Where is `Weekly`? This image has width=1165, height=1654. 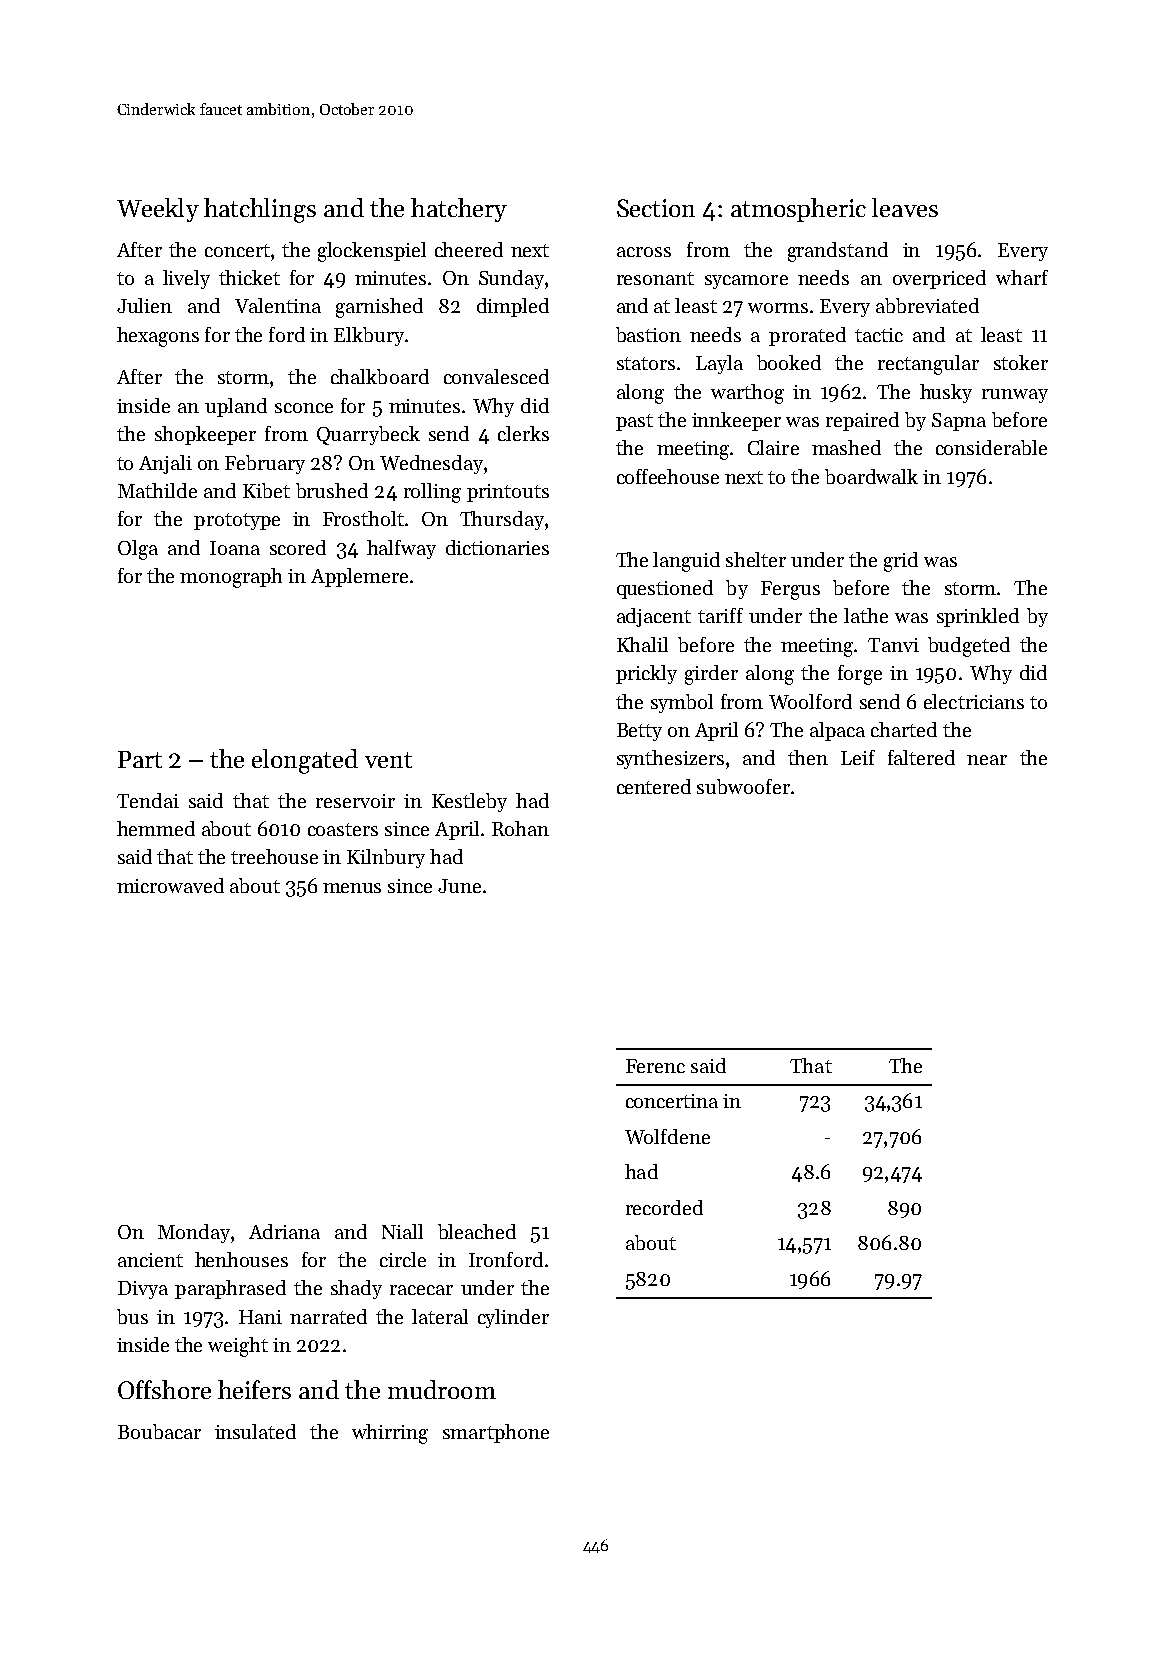 Weekly is located at coordinates (158, 210).
